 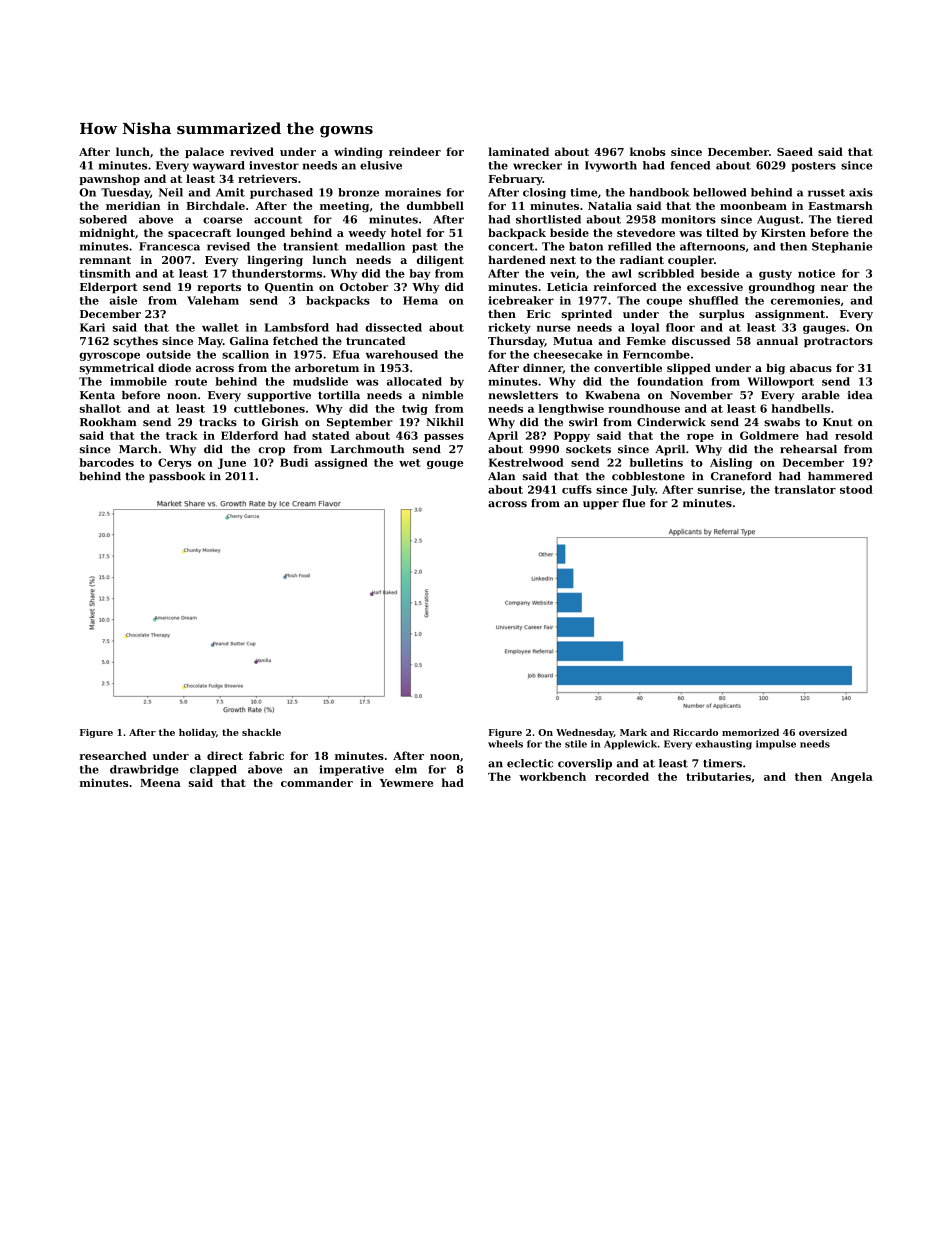 I want to click on pawnshop, so click(x=109, y=179).
